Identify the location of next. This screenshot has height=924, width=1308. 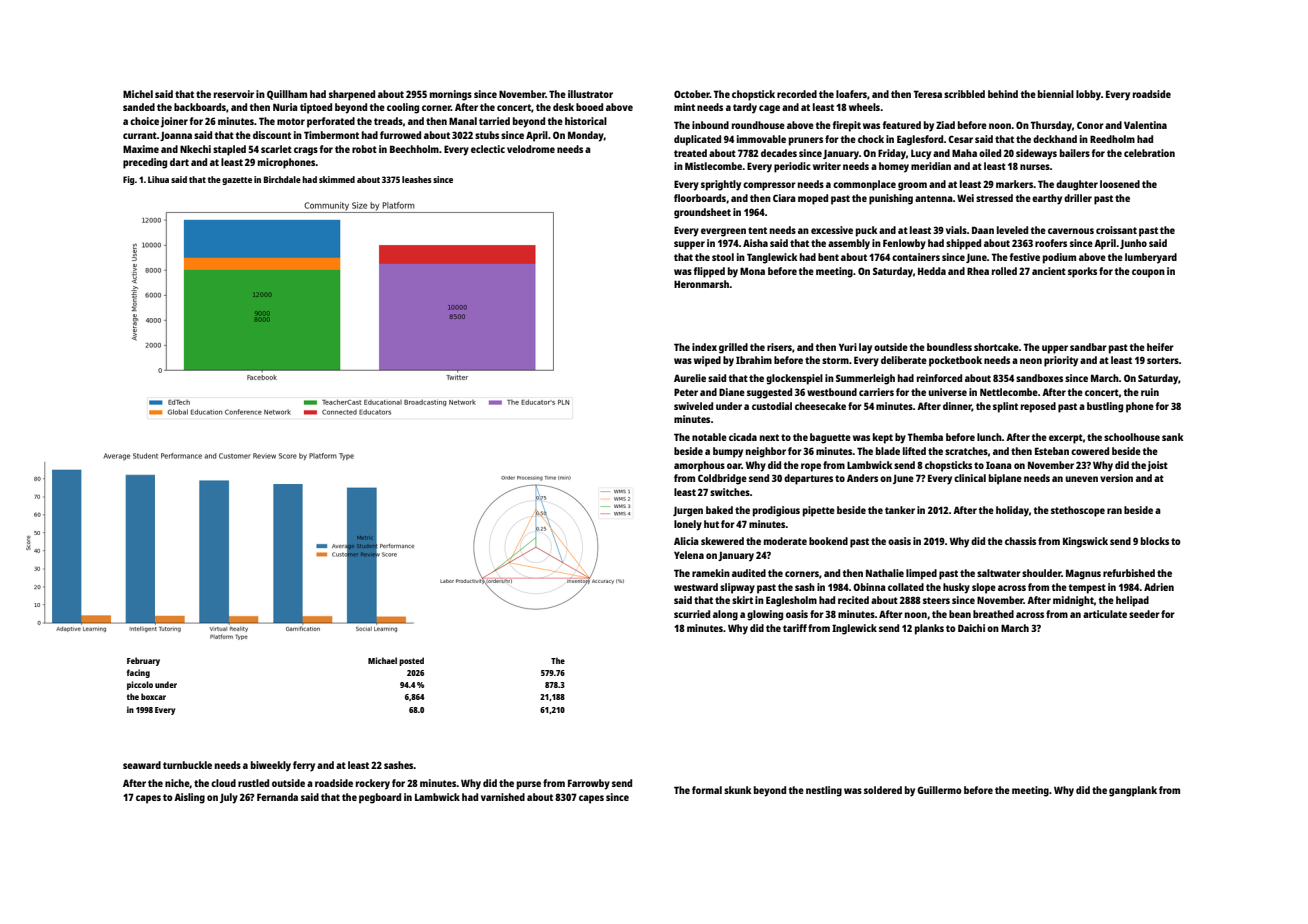
(769, 437).
